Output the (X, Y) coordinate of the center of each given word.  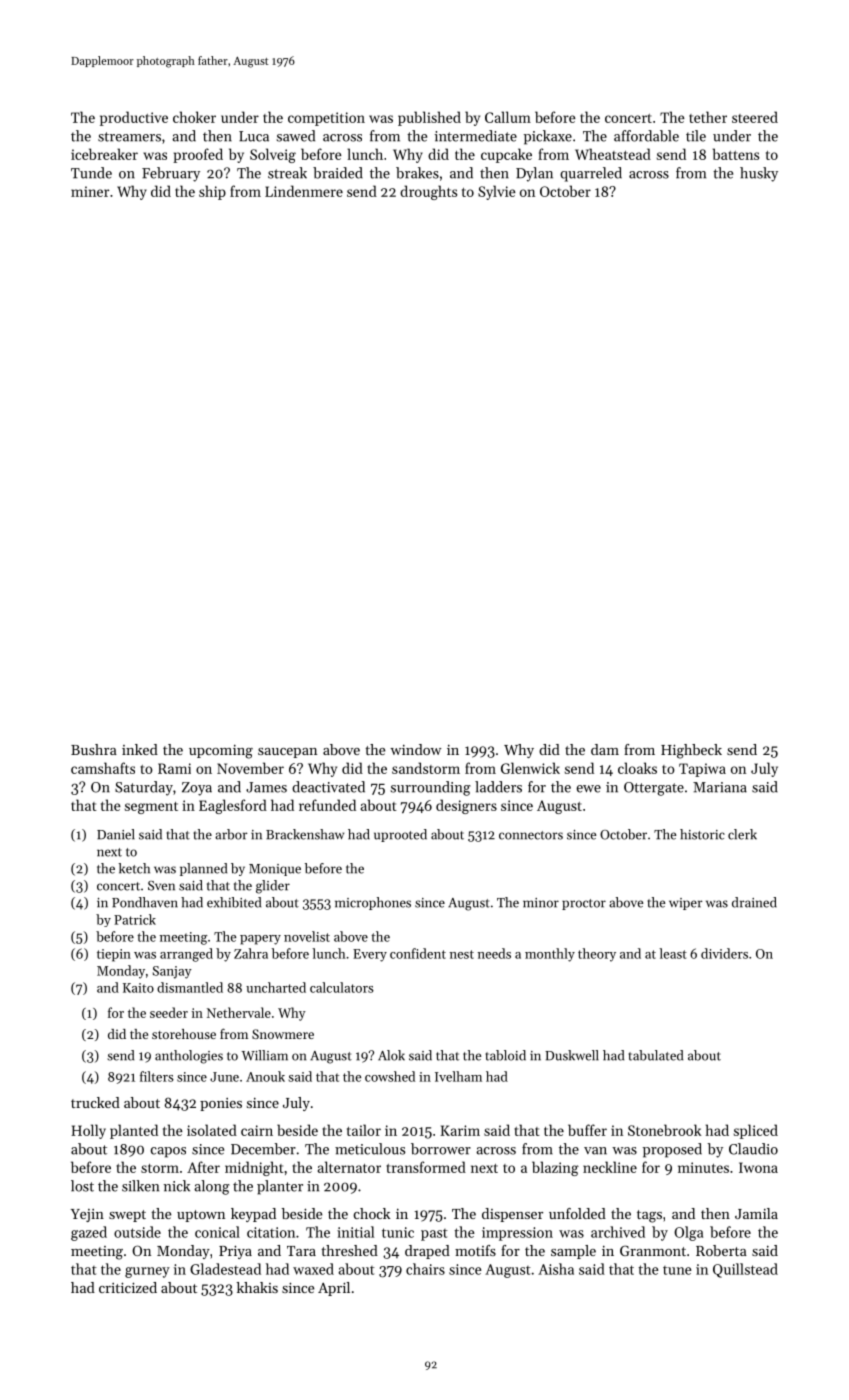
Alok (391, 1055)
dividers (724, 953)
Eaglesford (233, 806)
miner (90, 191)
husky (759, 174)
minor (541, 903)
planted (134, 1131)
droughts (428, 192)
